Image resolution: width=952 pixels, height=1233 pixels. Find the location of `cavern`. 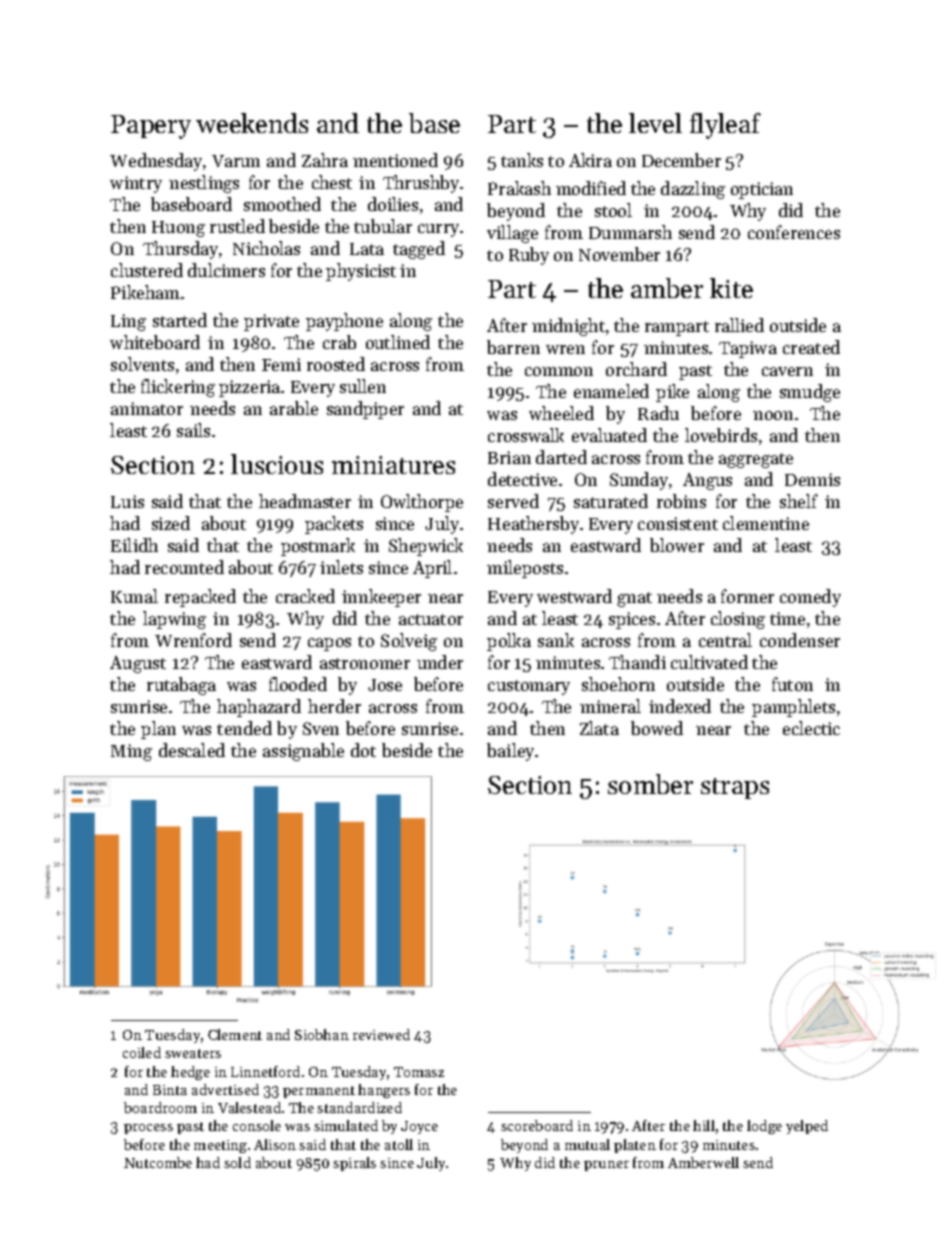

cavern is located at coordinates (787, 371).
